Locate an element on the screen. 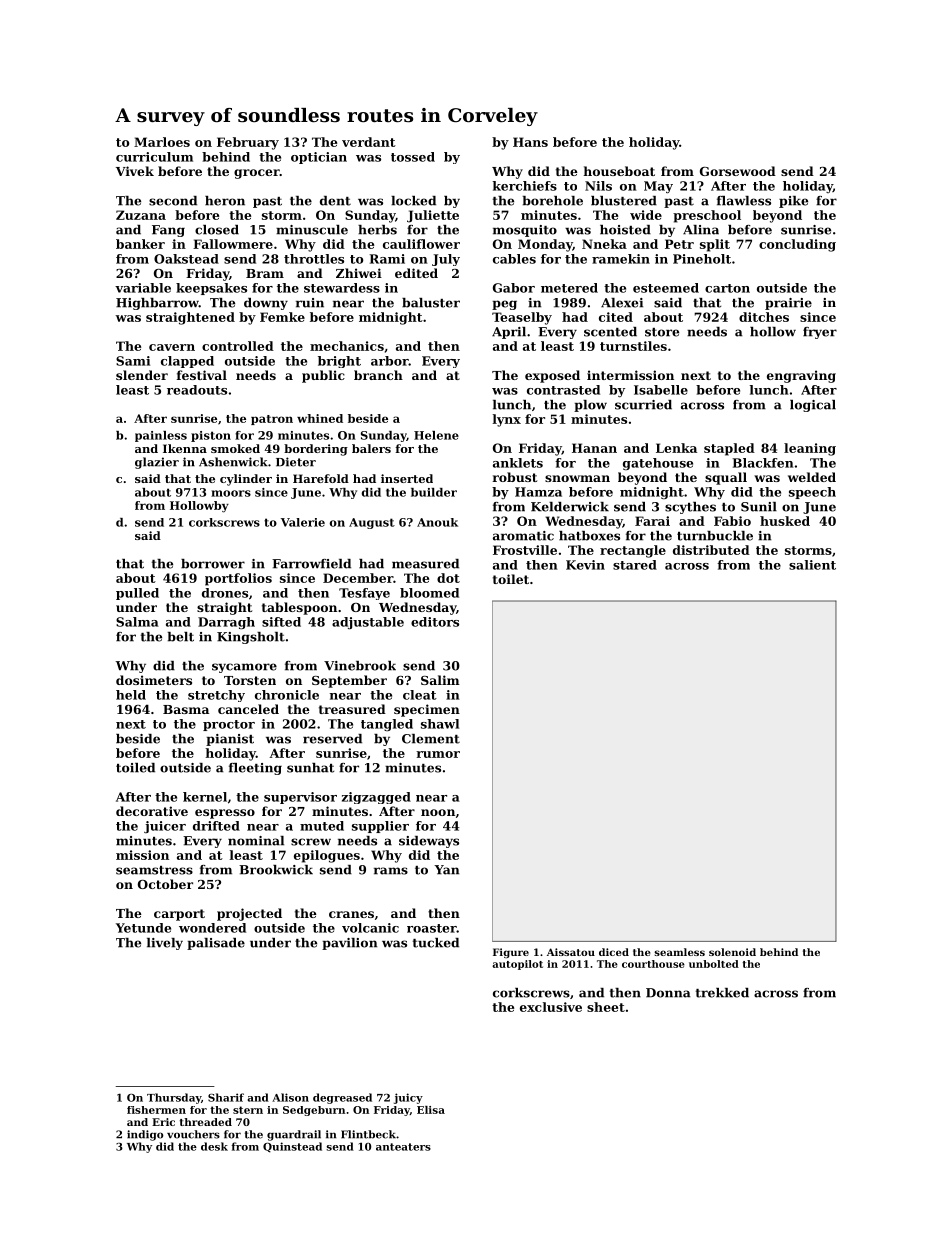 The width and height of the screenshot is (952, 1233). second is located at coordinates (173, 201).
